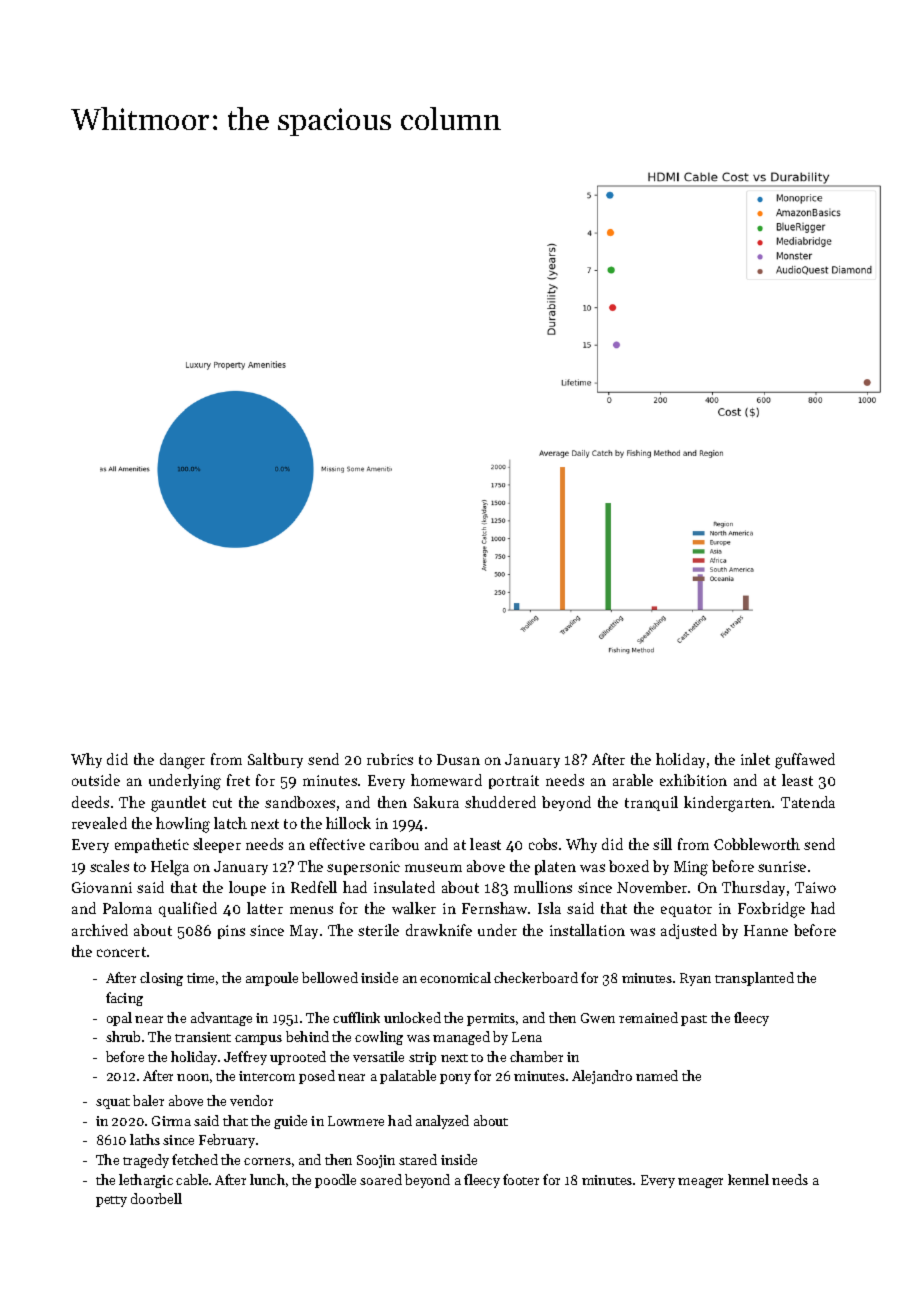 The height and width of the image is (1316, 908). Describe the element at coordinates (521, 1179) in the image. I see `footer` at that location.
